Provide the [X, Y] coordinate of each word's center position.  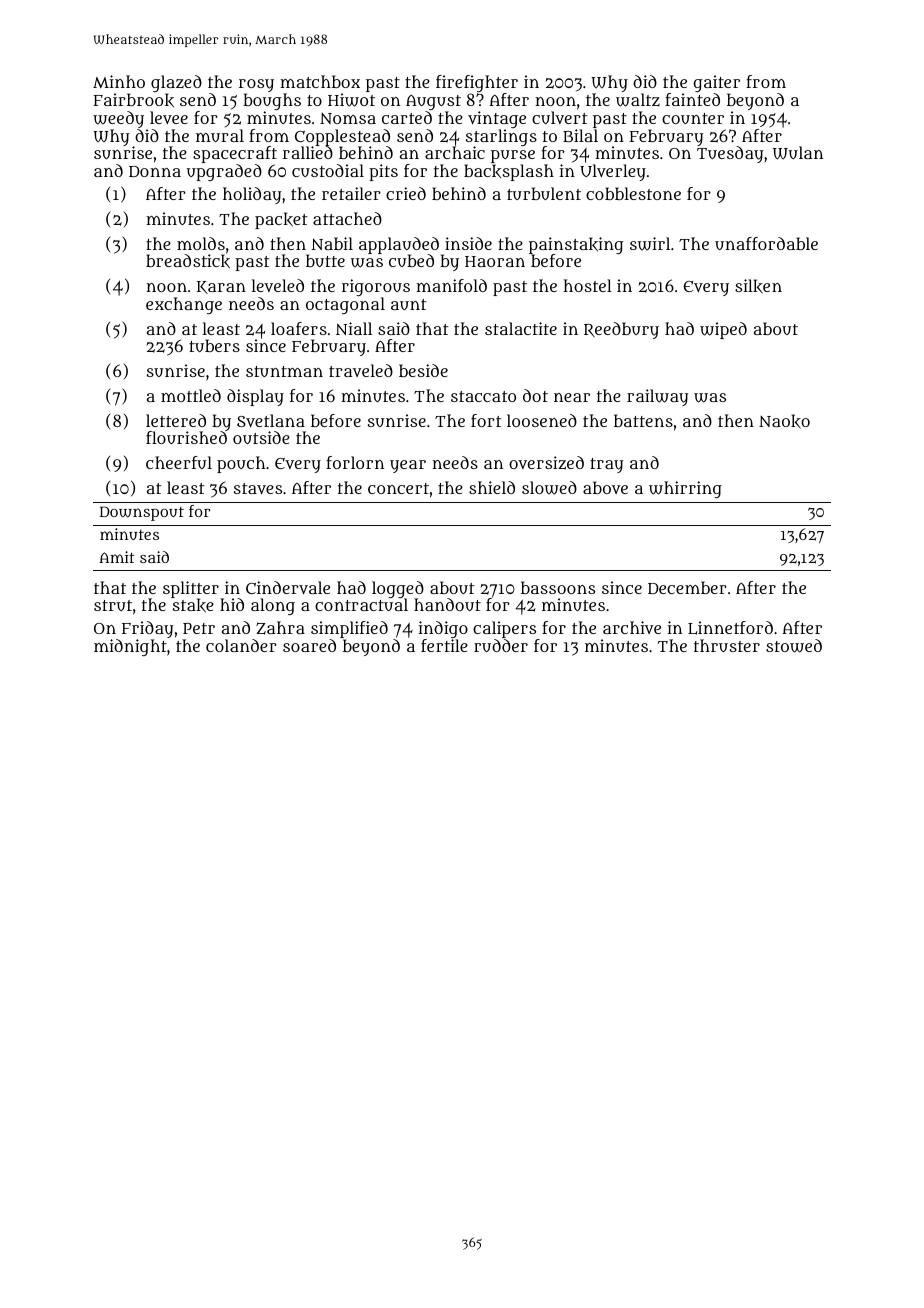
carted [407, 117]
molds [201, 243]
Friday [147, 629]
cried [406, 193]
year [408, 466]
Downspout [142, 513]
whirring [685, 489]
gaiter [716, 83]
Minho [119, 81]
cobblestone [633, 193]
